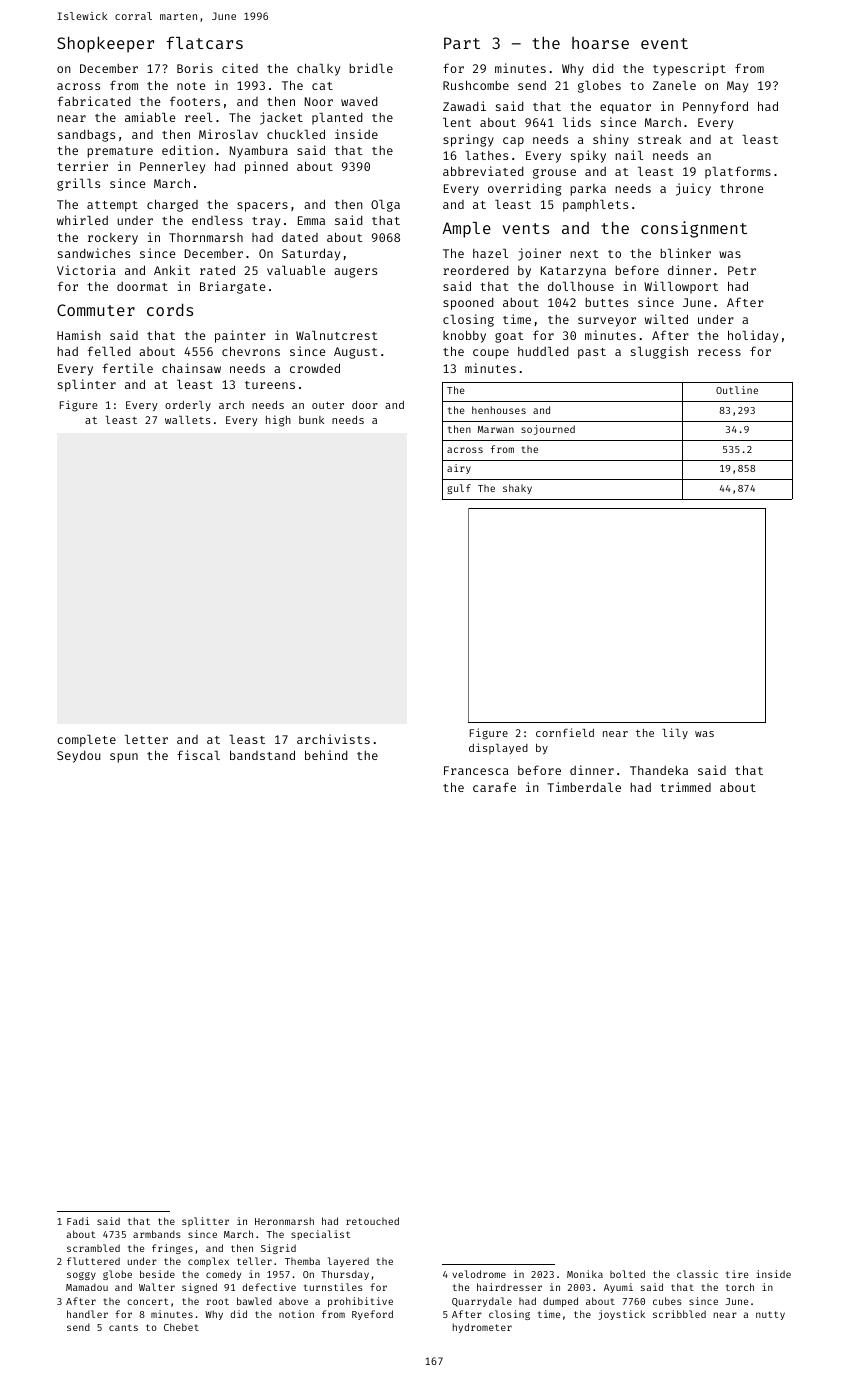  I want to click on spun, so click(124, 758).
